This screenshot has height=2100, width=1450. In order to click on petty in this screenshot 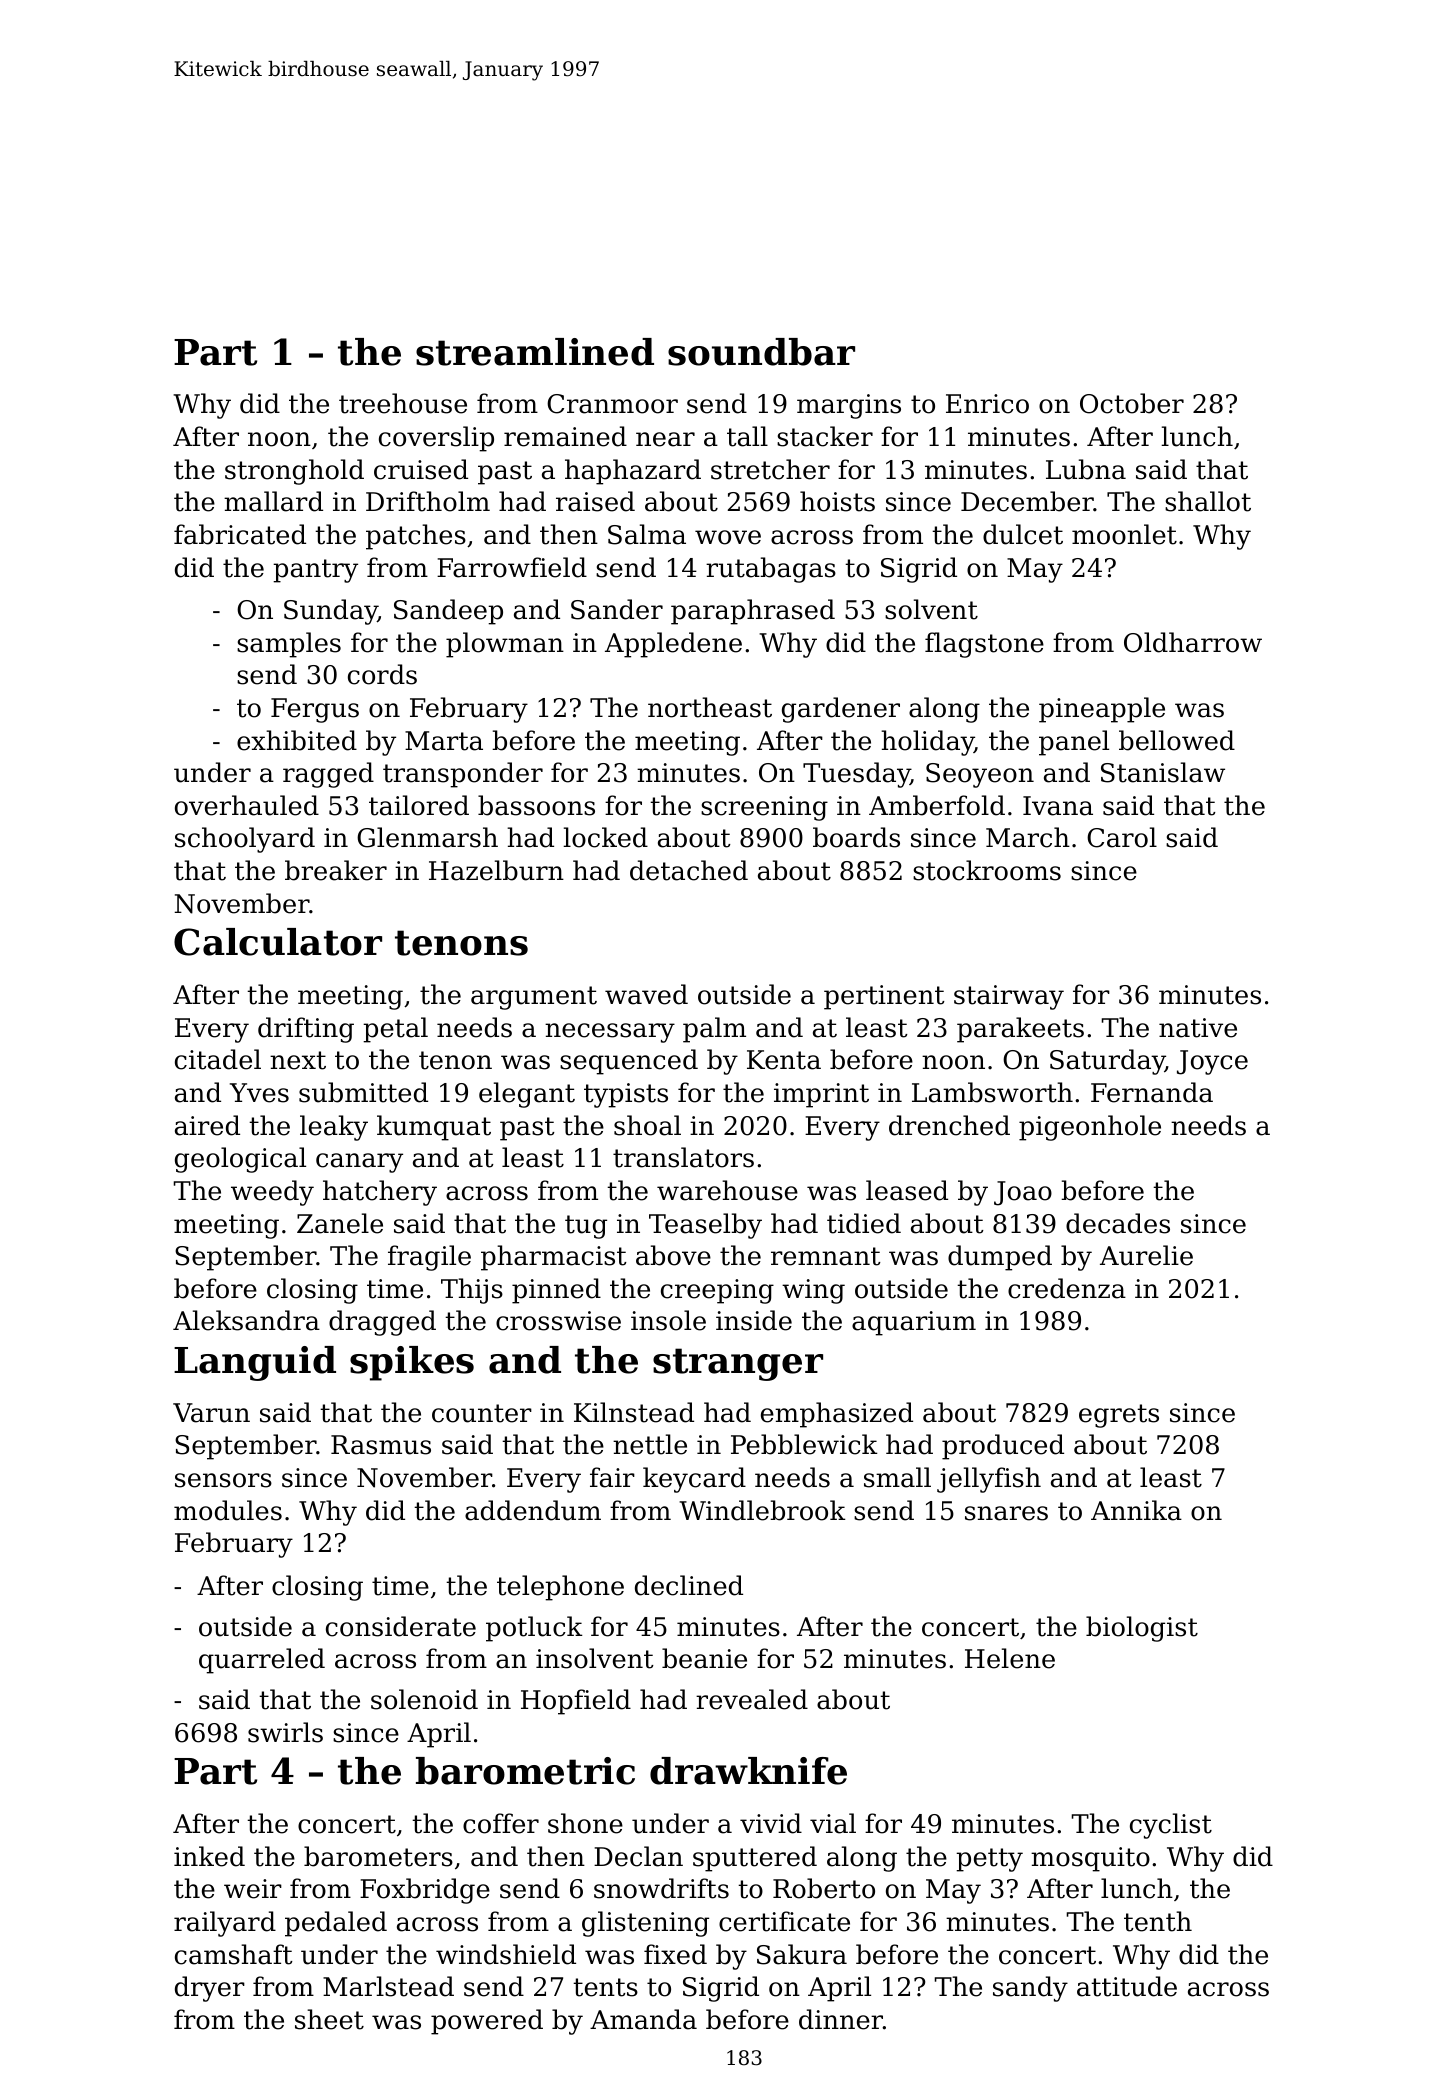, I will do `click(989, 1860)`.
